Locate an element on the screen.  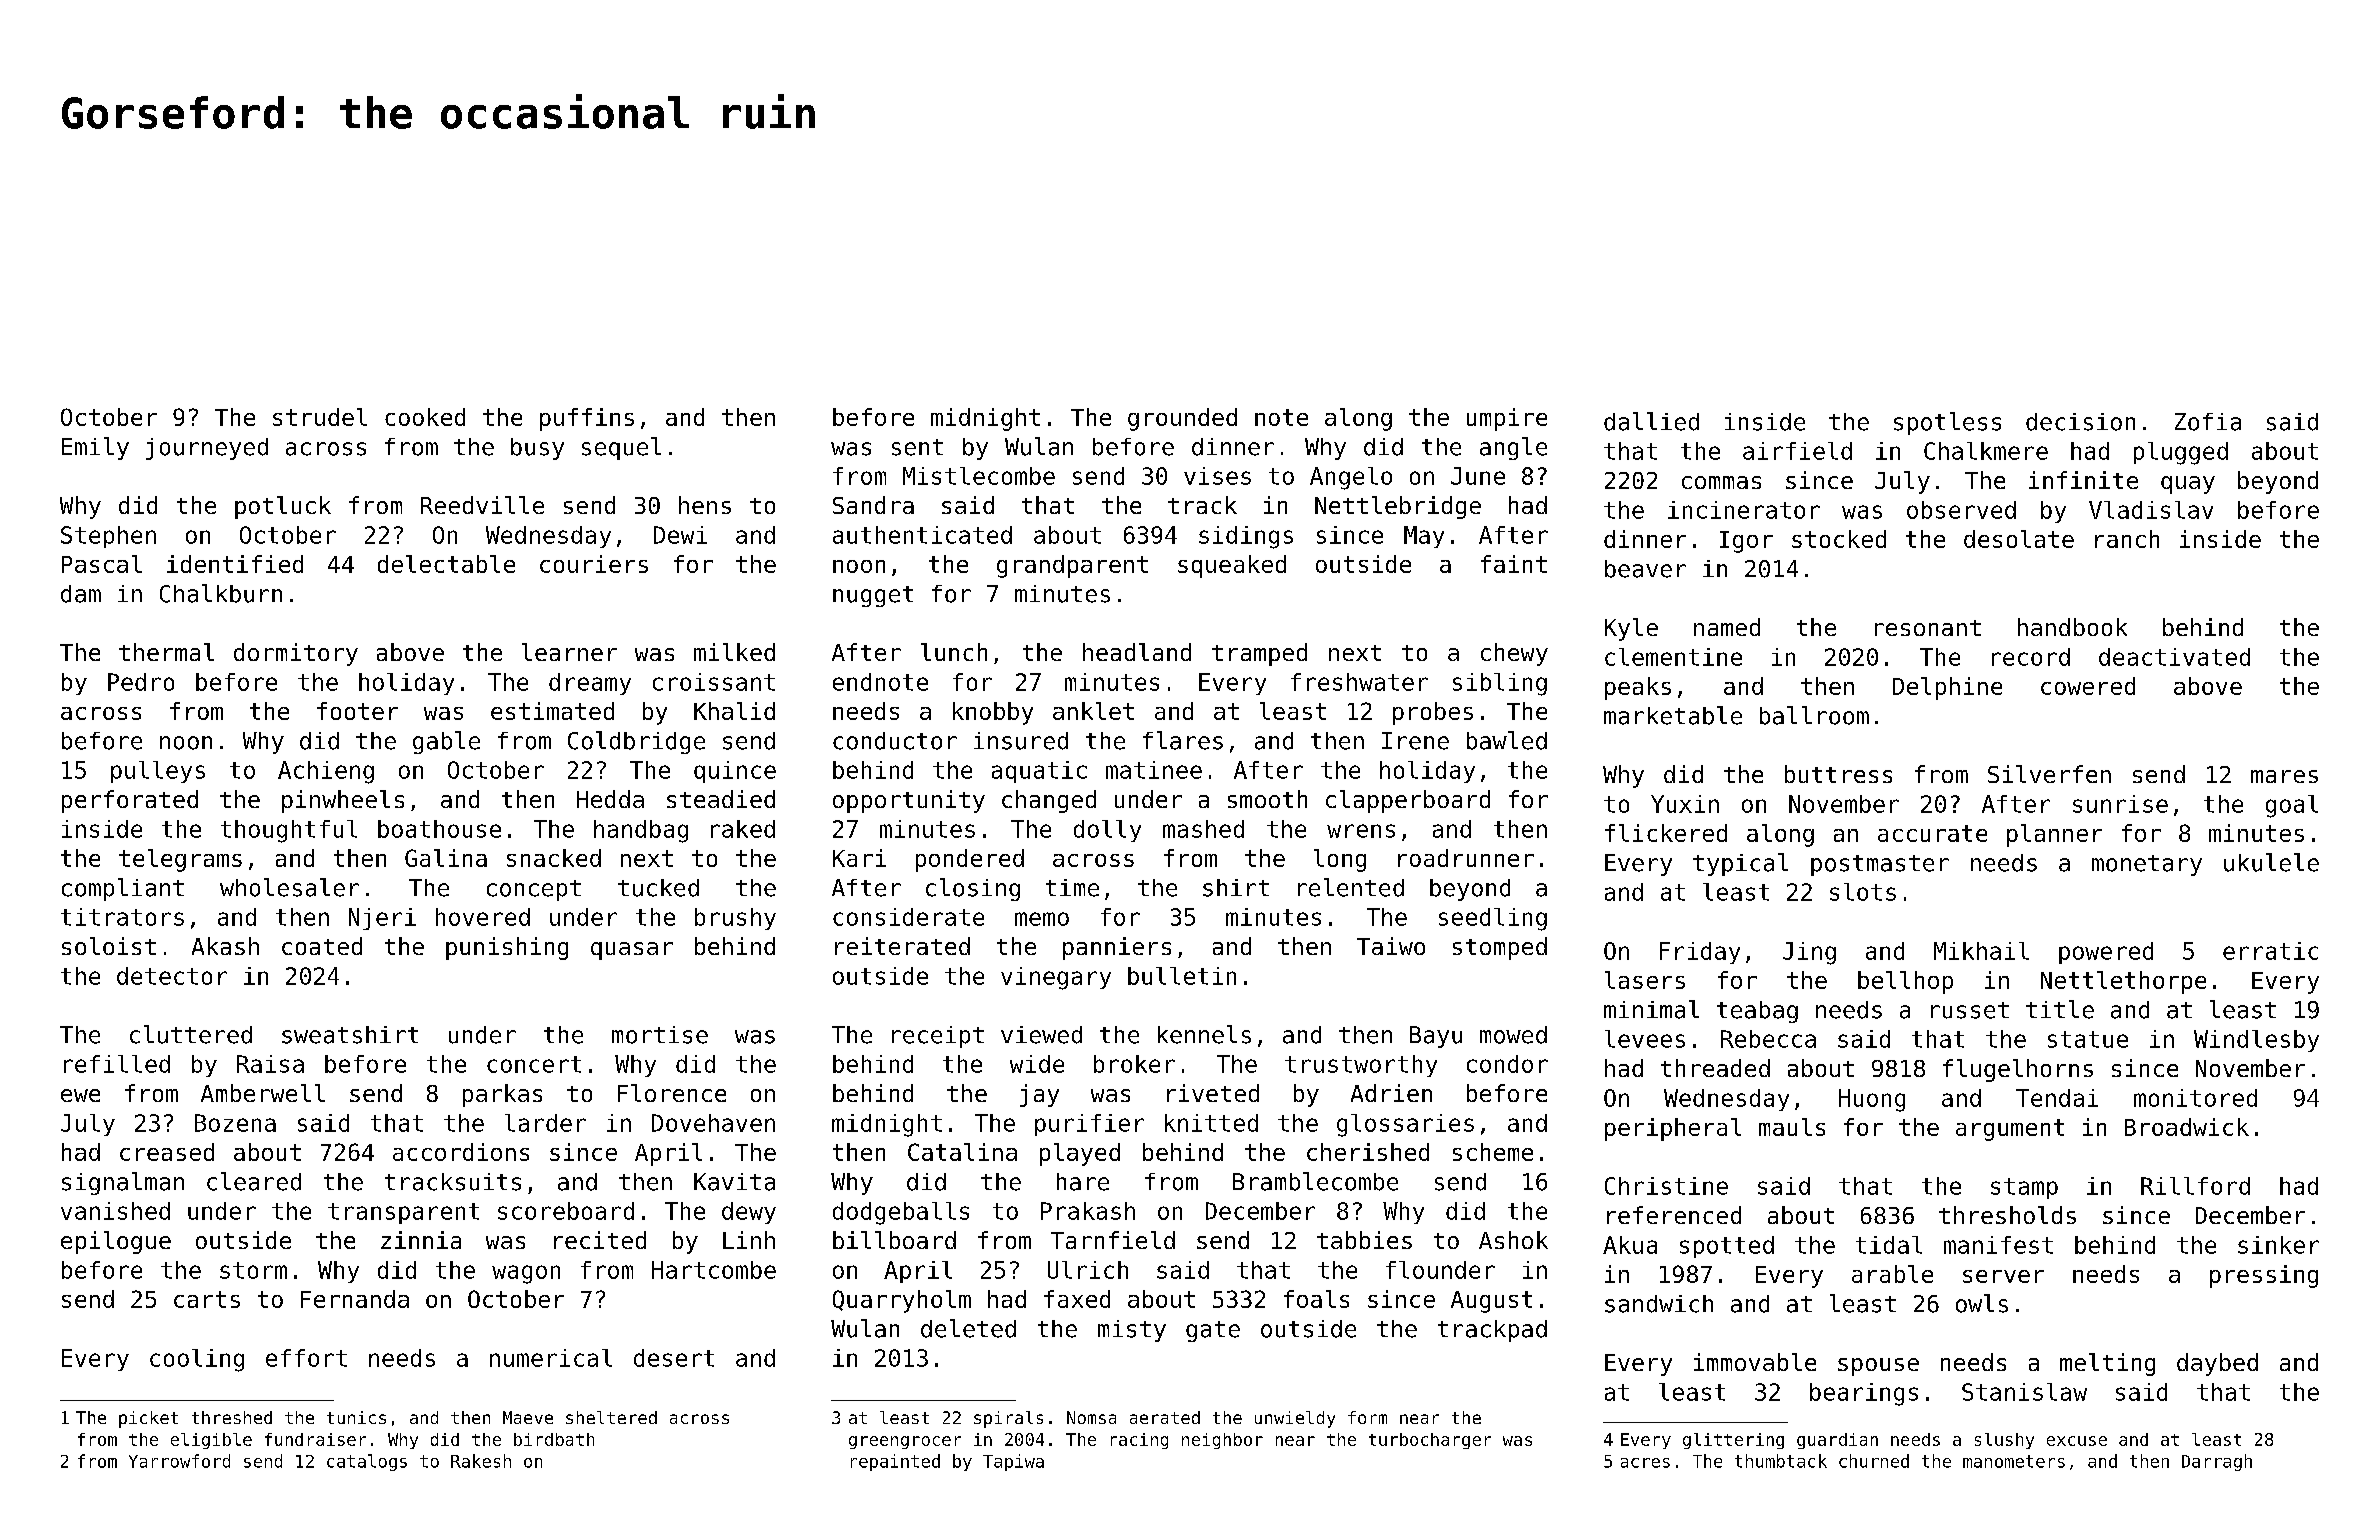
Yarrowford is located at coordinates (179, 1461).
